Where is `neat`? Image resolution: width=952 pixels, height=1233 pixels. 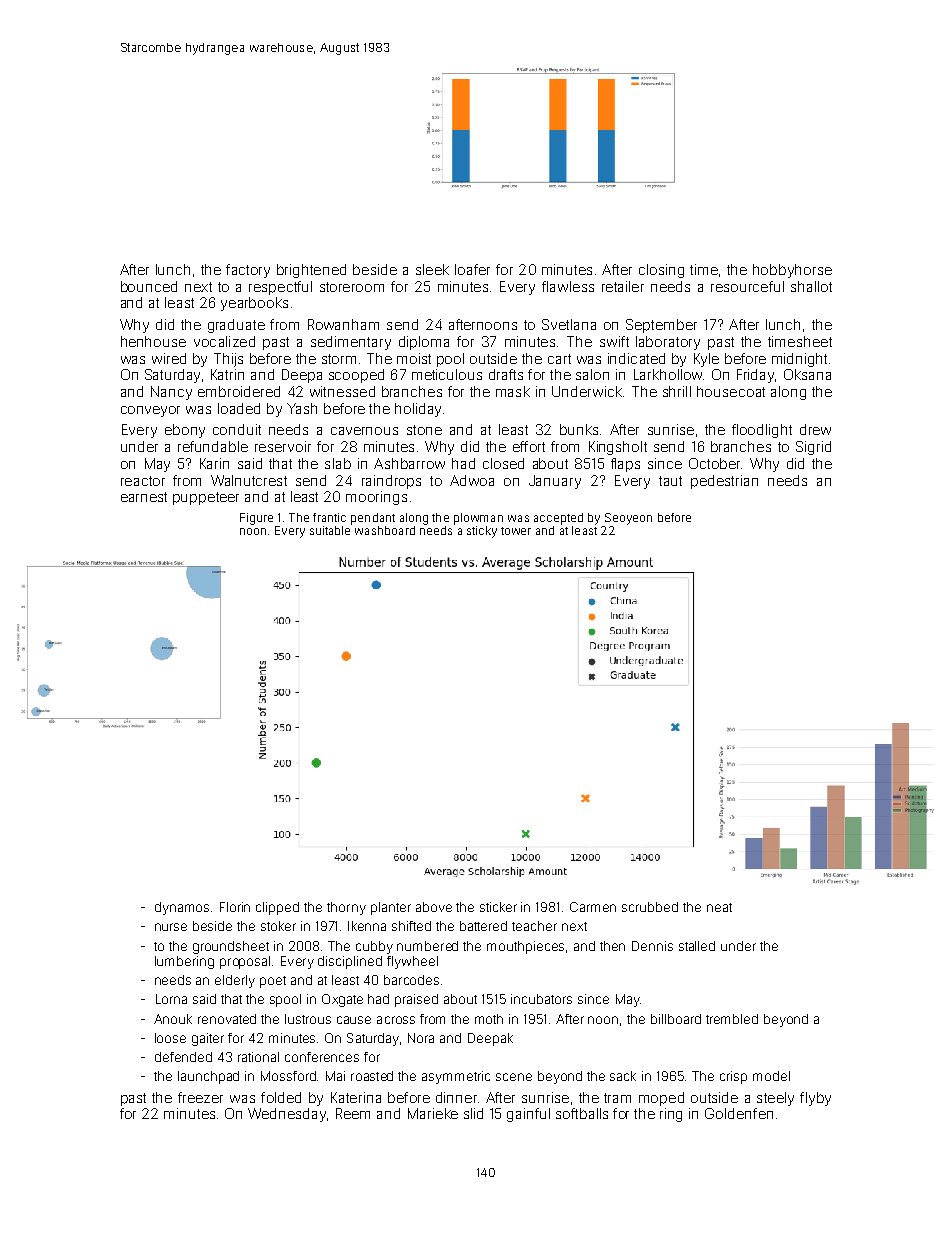 neat is located at coordinates (719, 907).
